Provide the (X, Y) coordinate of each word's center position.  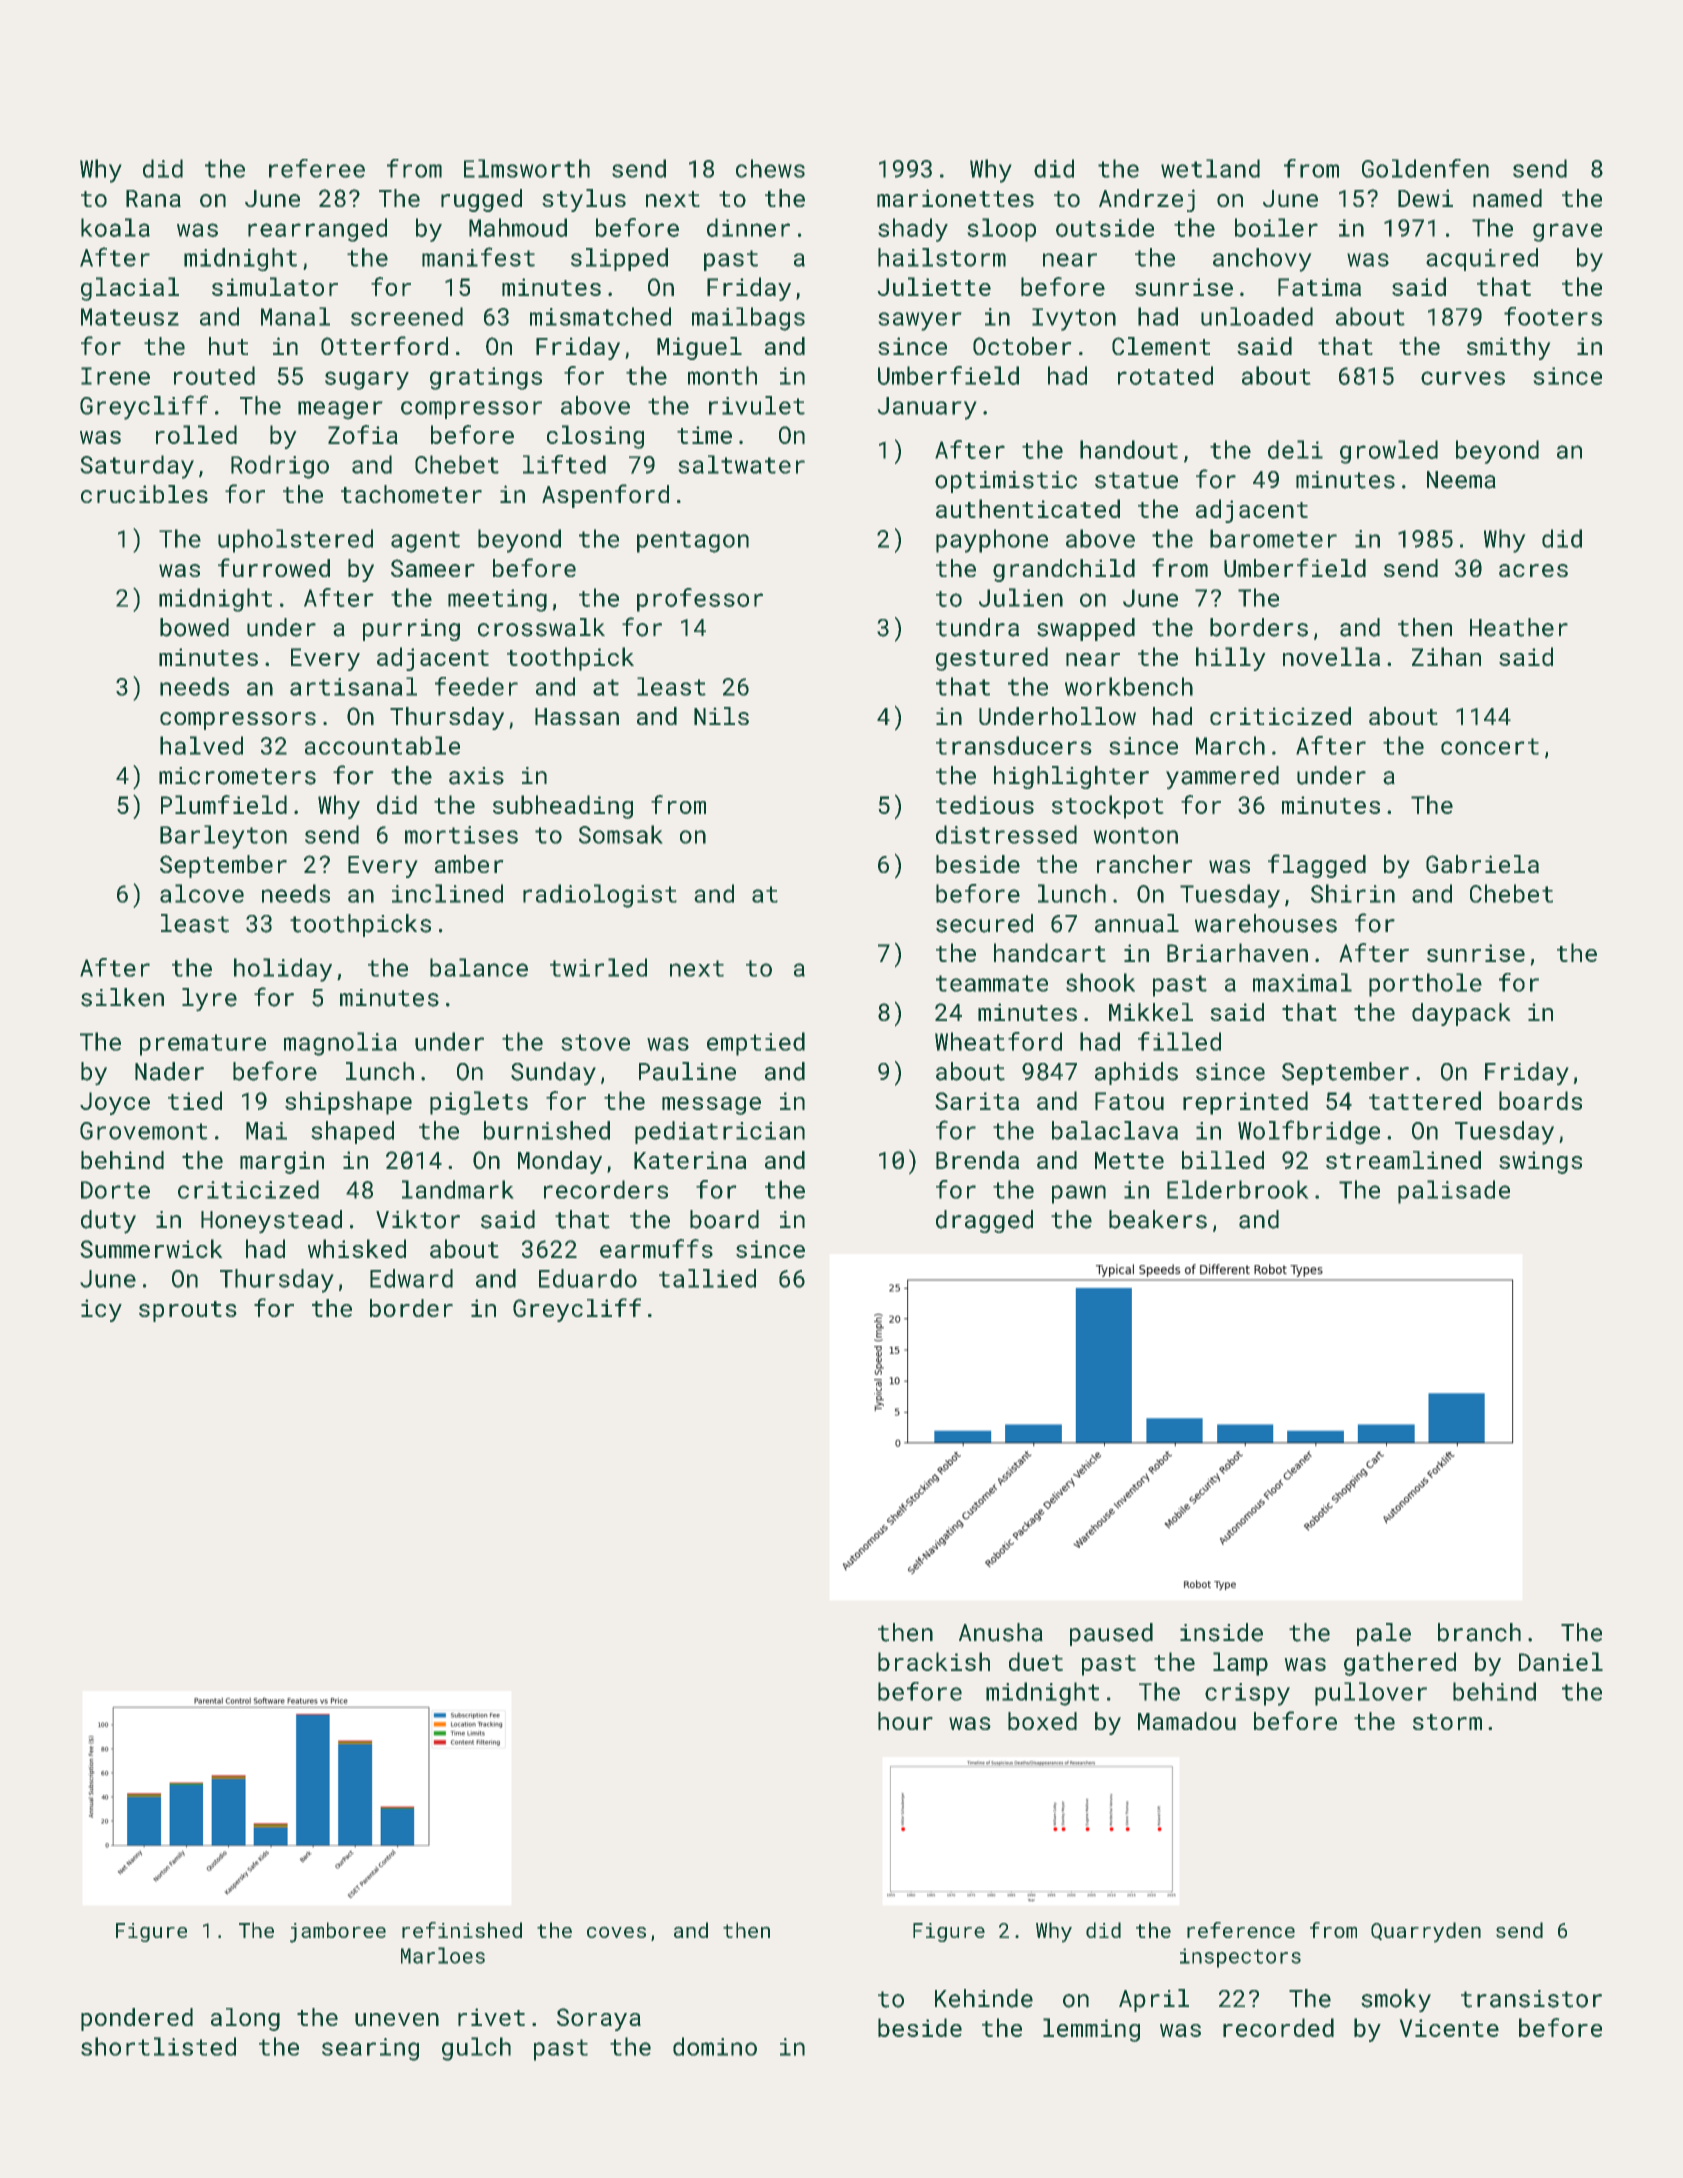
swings (1540, 1162)
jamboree (338, 1932)
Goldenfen (1425, 168)
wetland (1210, 168)
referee (317, 168)
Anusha (1001, 1632)
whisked (357, 1248)
